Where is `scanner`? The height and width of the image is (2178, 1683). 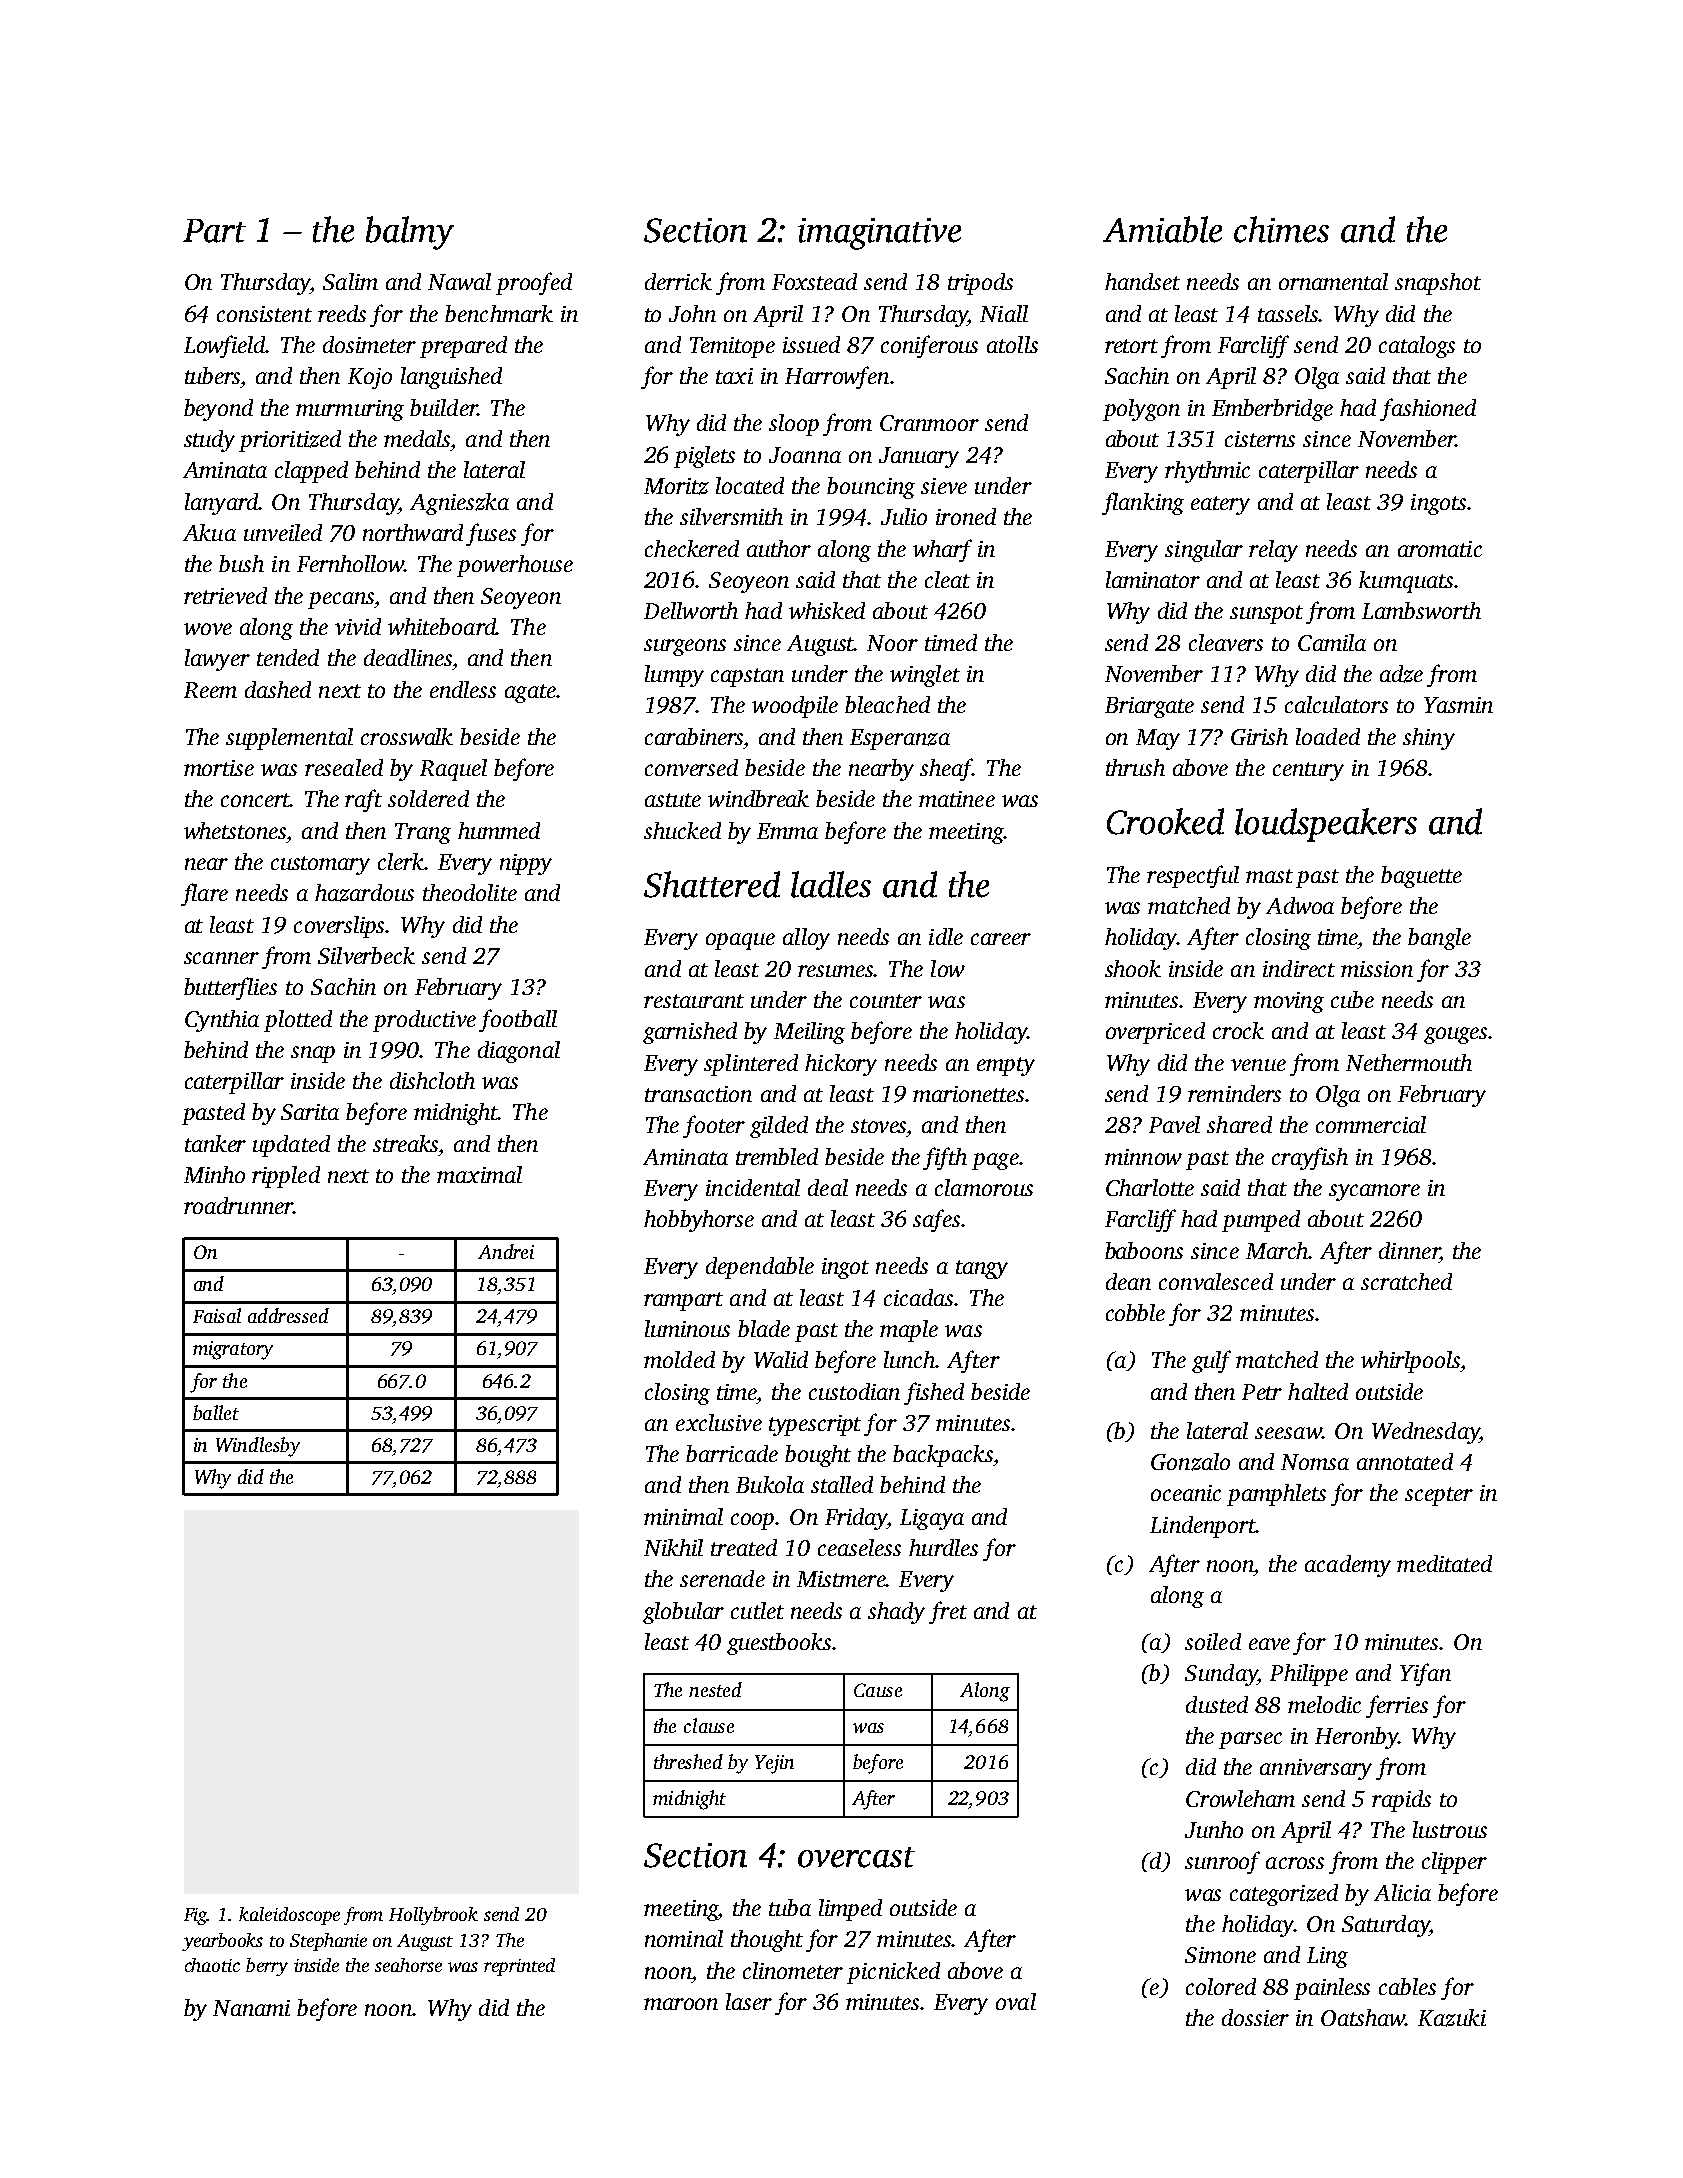
scanner is located at coordinates (221, 958).
